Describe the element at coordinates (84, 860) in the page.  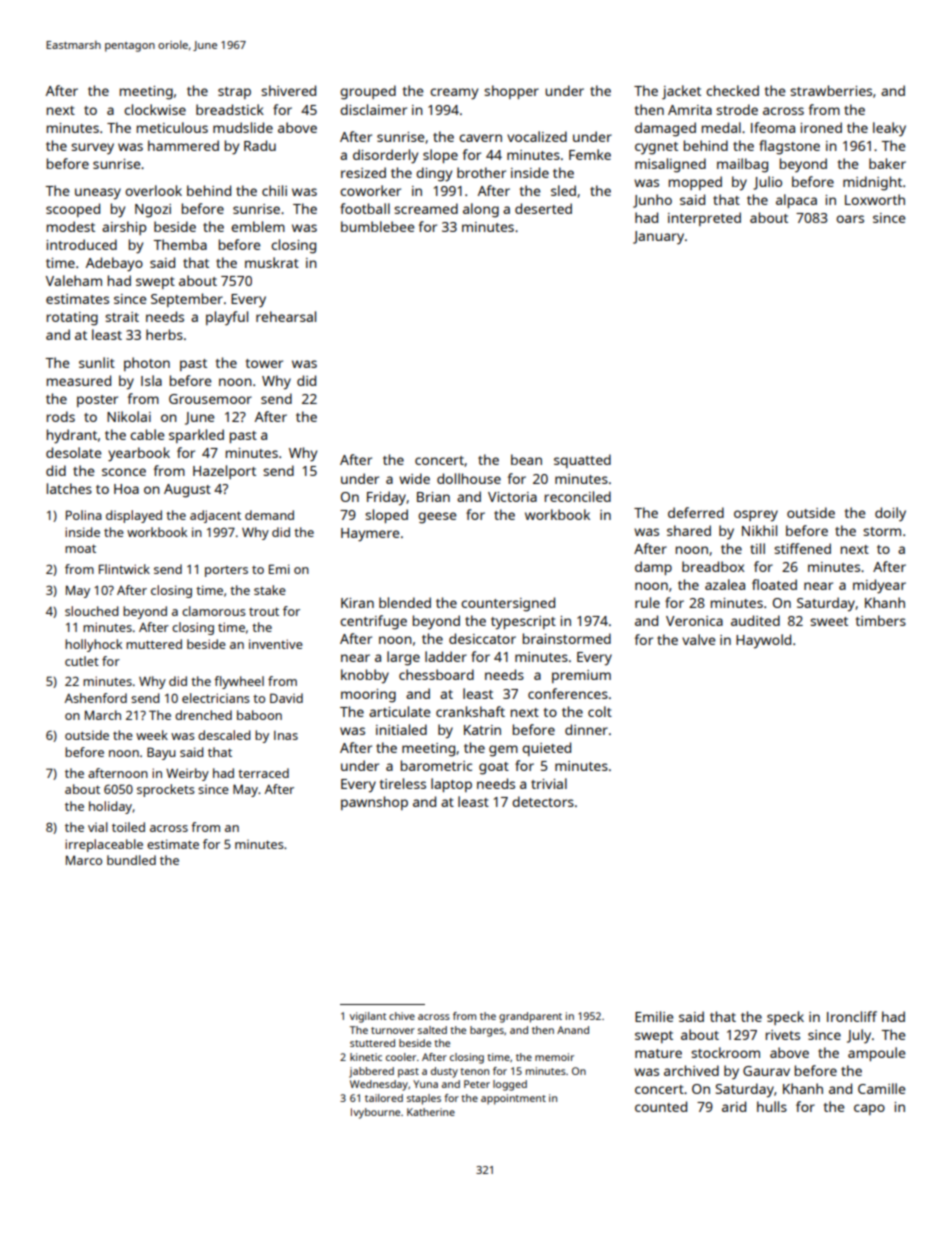
I see `Marco` at that location.
